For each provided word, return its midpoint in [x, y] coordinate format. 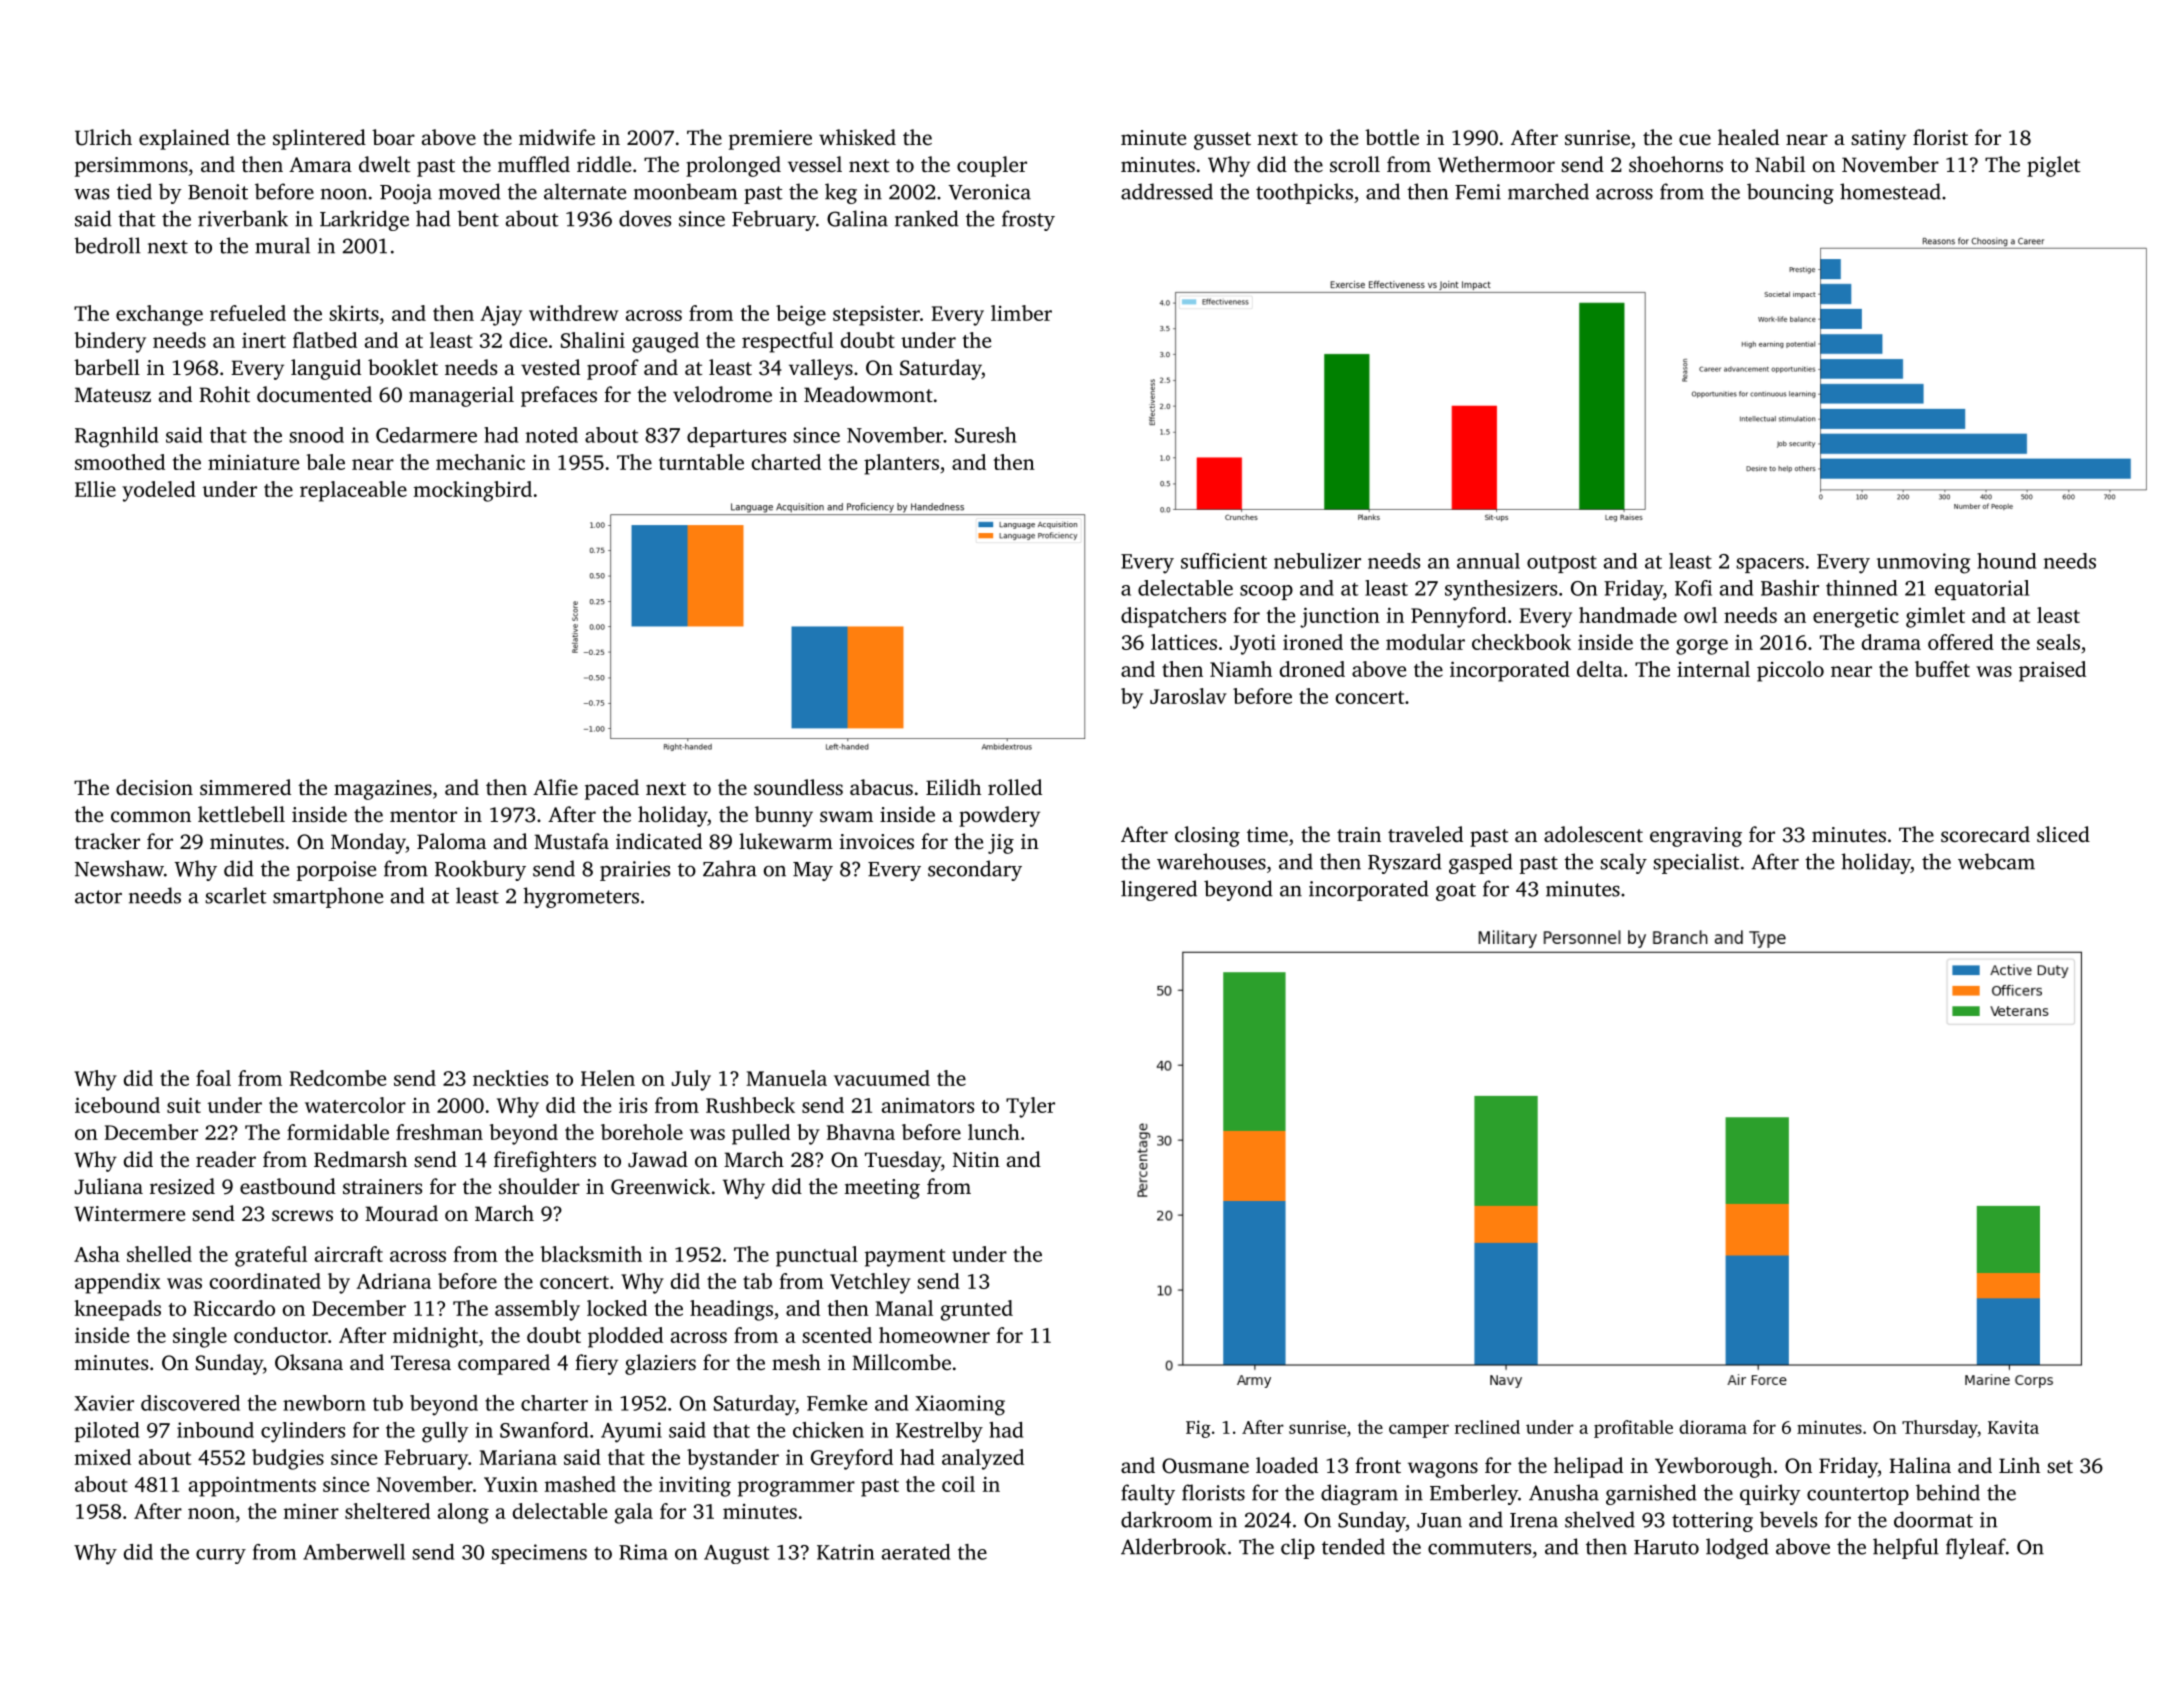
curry [221, 1556]
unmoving [1923, 563]
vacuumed [882, 1078]
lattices [1184, 642]
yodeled [159, 491]
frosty [1028, 220]
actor [98, 897]
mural [282, 245]
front [1378, 1465]
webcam [1996, 861]
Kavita [2013, 1427]
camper [1419, 1431]
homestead [1890, 191]
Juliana [109, 1186]
